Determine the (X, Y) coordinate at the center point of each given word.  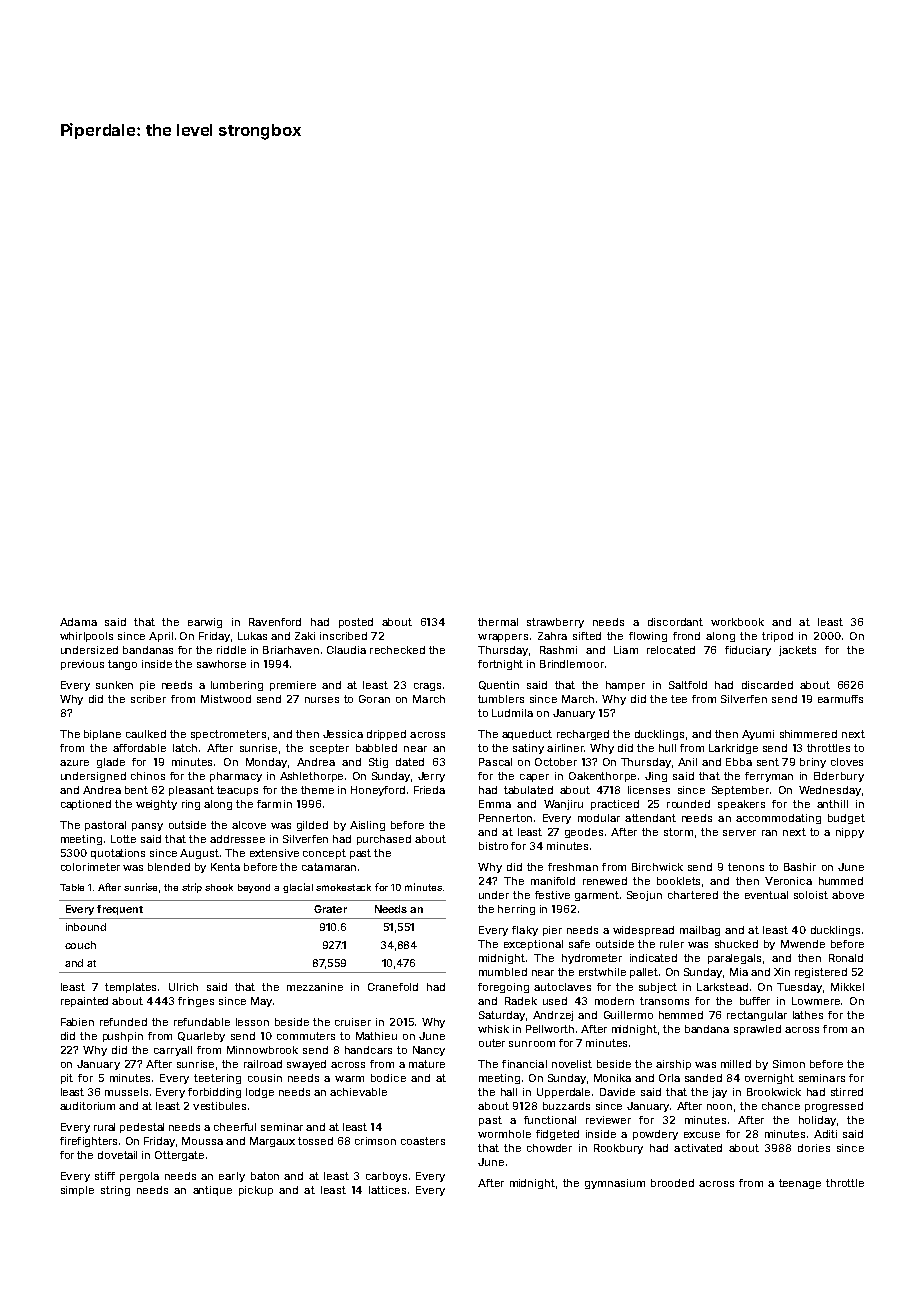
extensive (274, 853)
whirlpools (86, 637)
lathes (808, 1015)
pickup (256, 1191)
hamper (625, 686)
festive (552, 895)
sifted (587, 636)
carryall (173, 1051)
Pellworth (550, 1029)
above (848, 895)
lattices (387, 1190)
